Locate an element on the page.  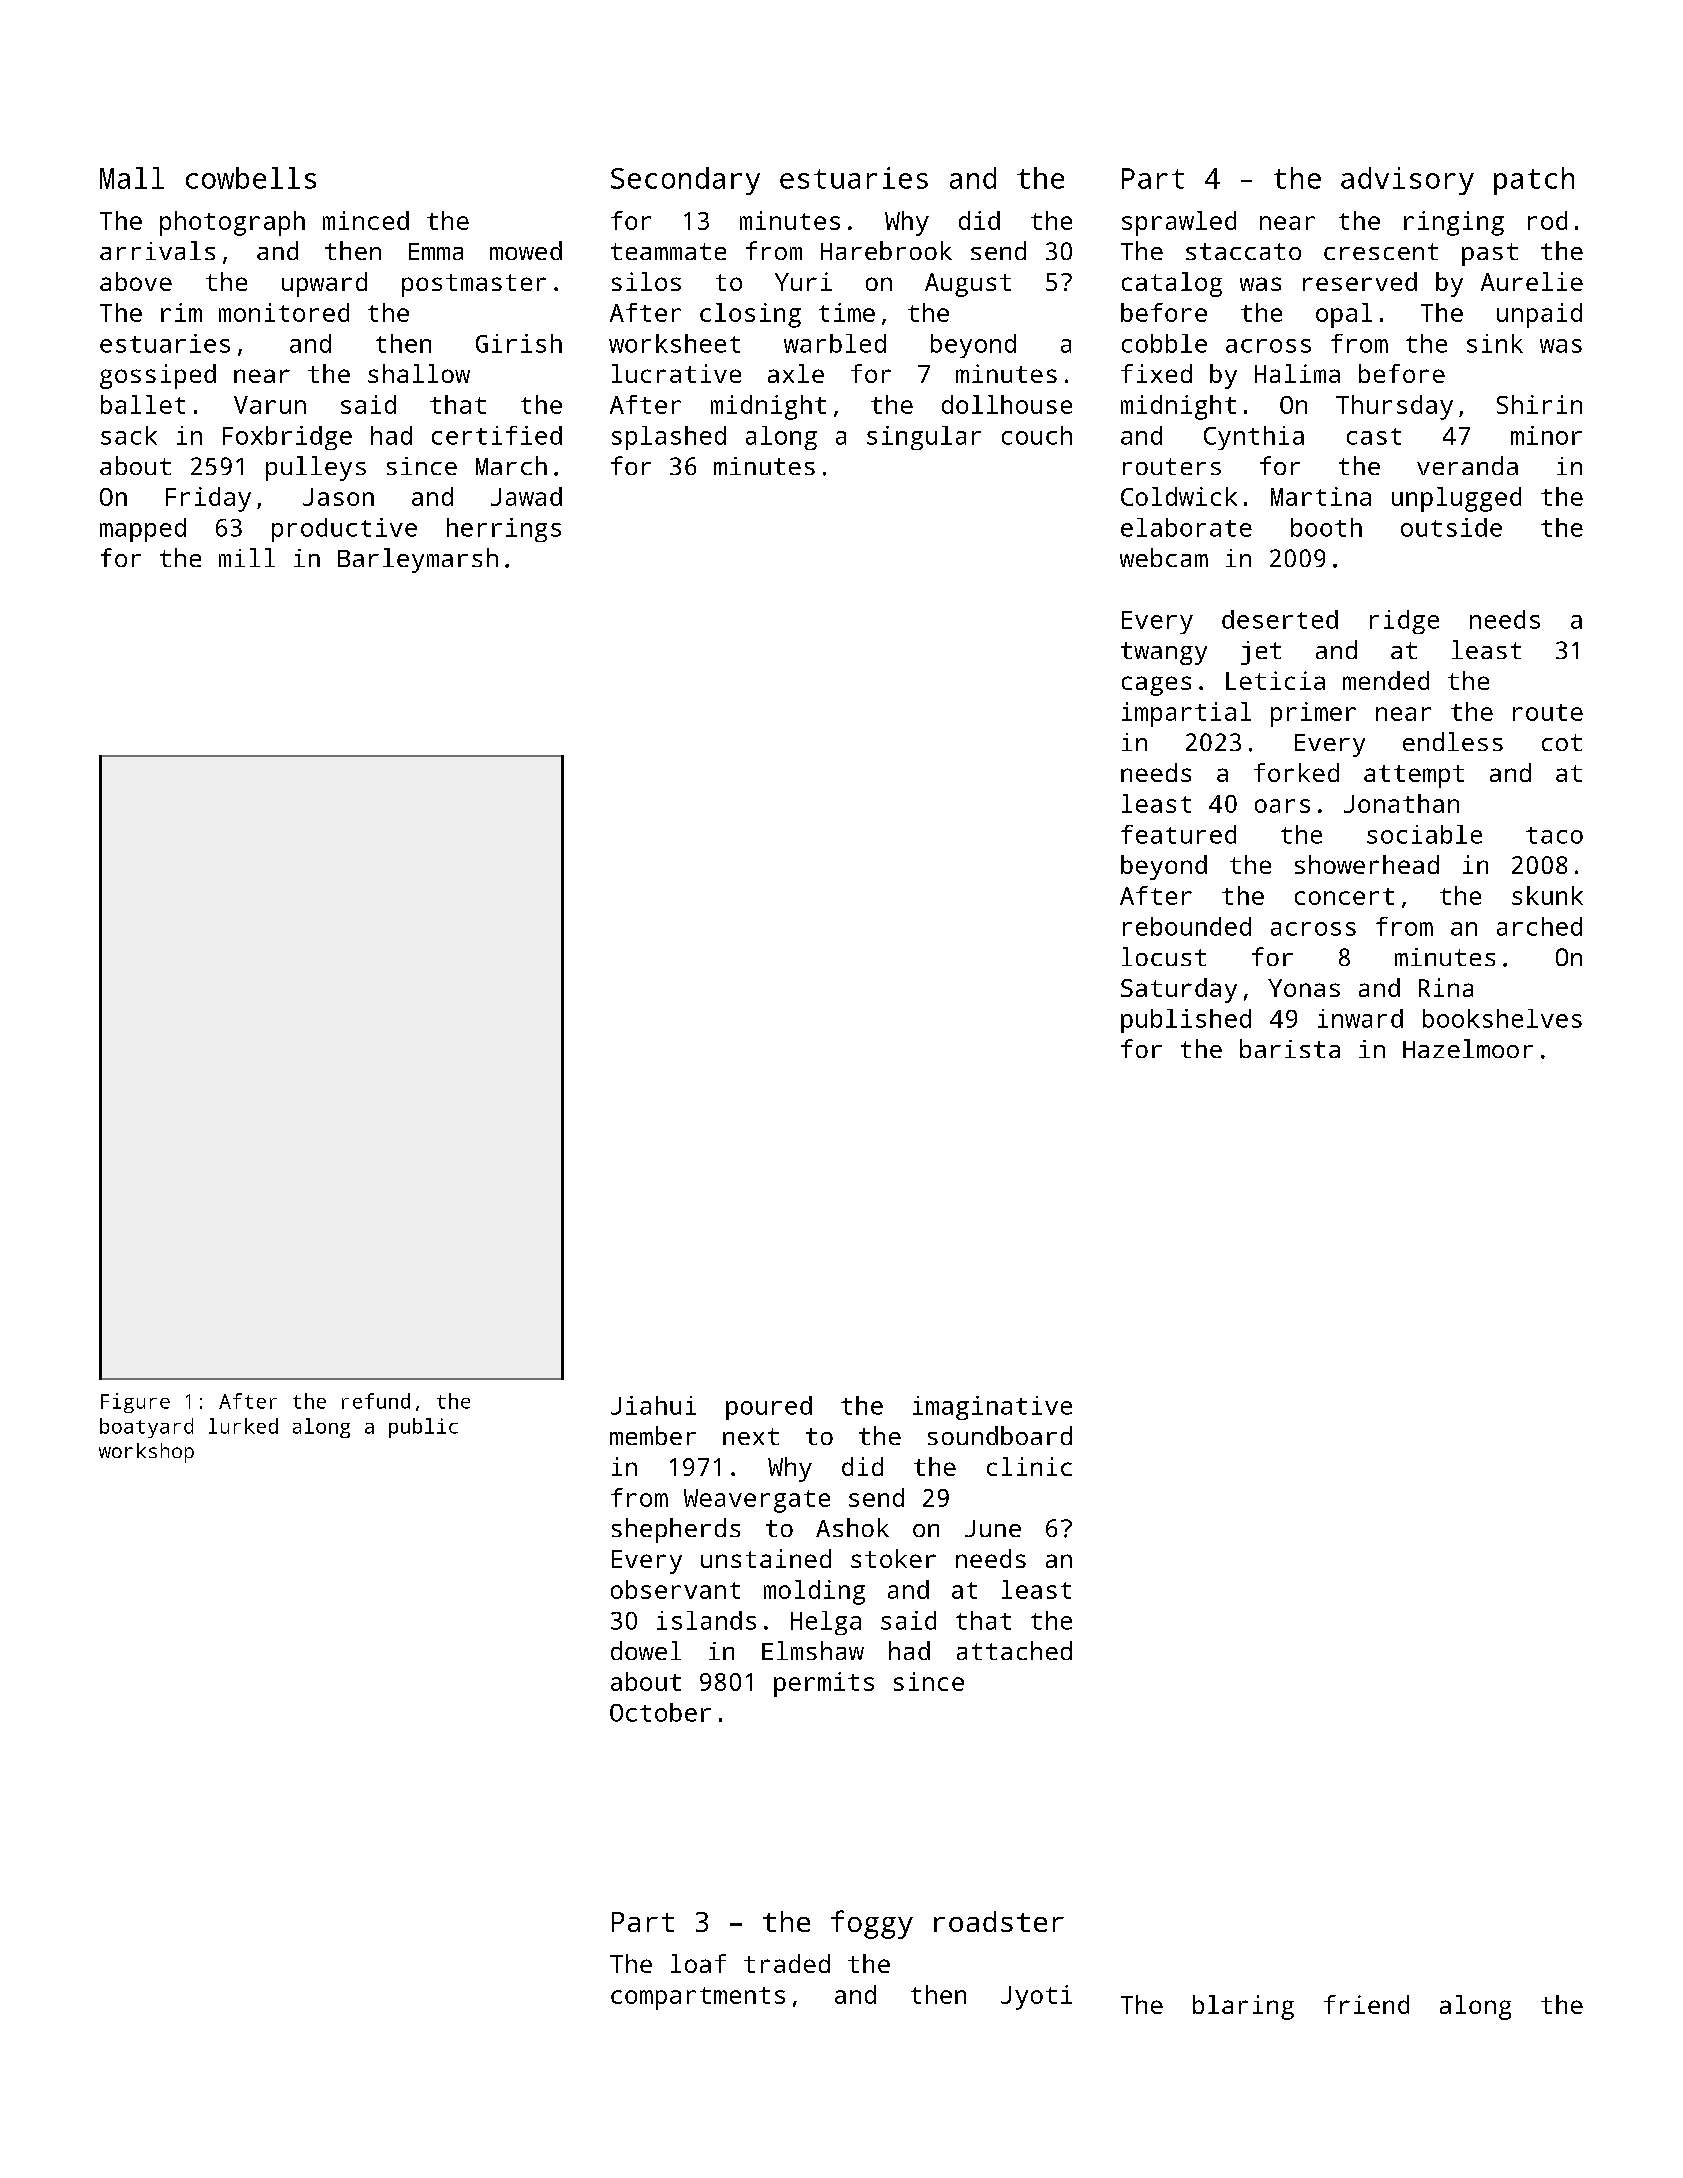
loaf is located at coordinates (698, 1963).
